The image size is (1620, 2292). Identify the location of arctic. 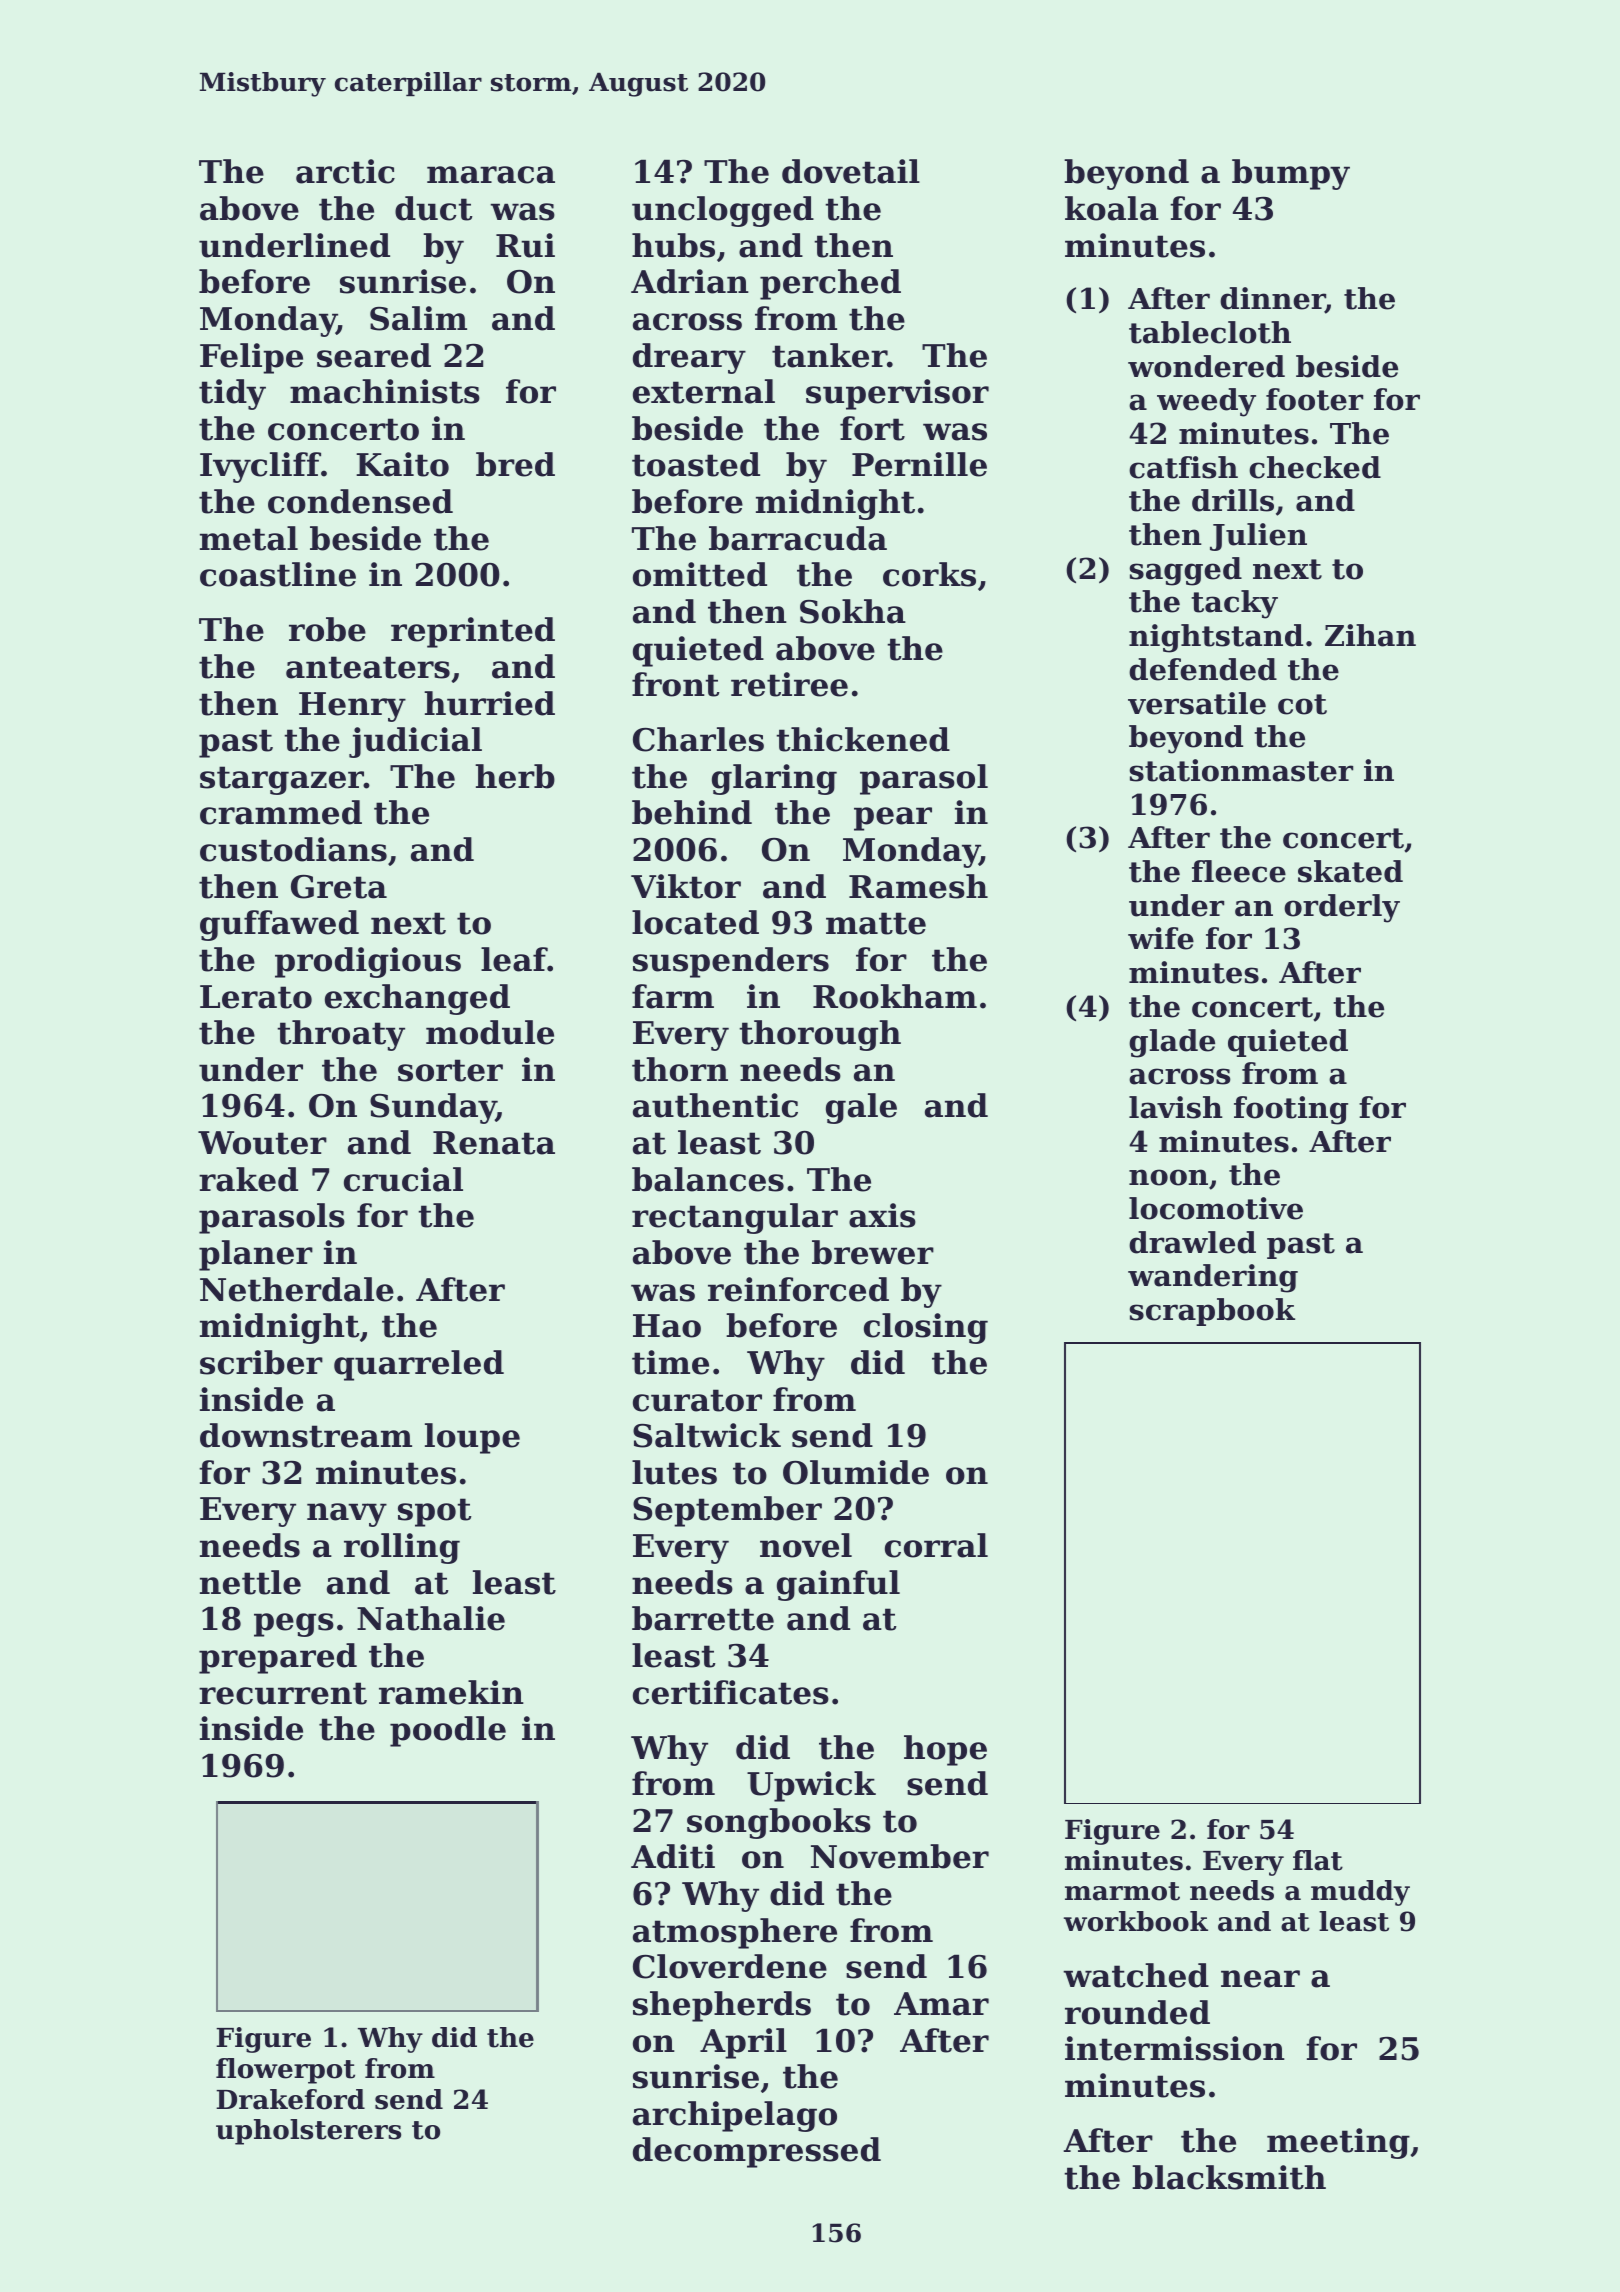
(345, 171).
